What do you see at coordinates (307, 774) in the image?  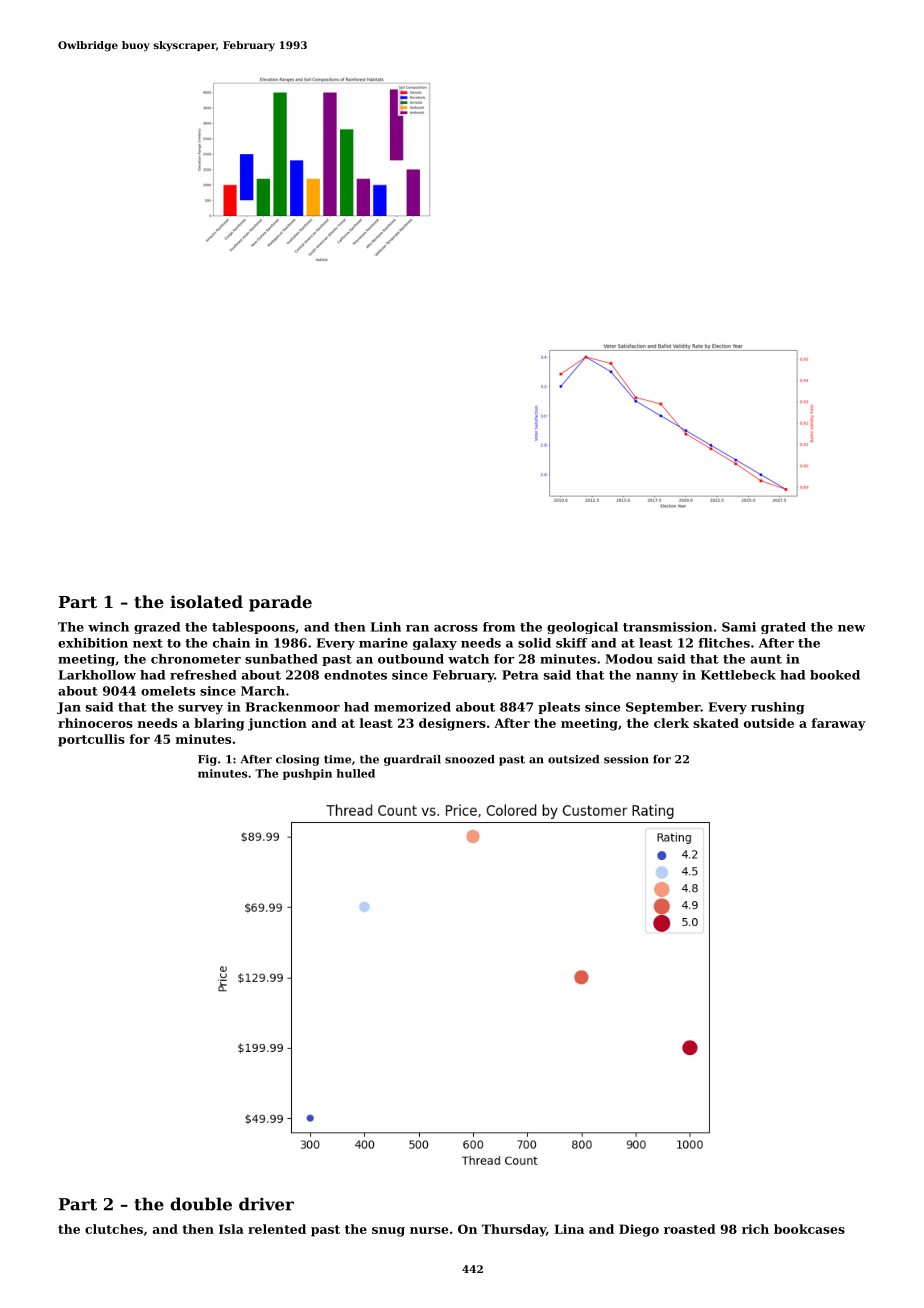 I see `pushpin` at bounding box center [307, 774].
